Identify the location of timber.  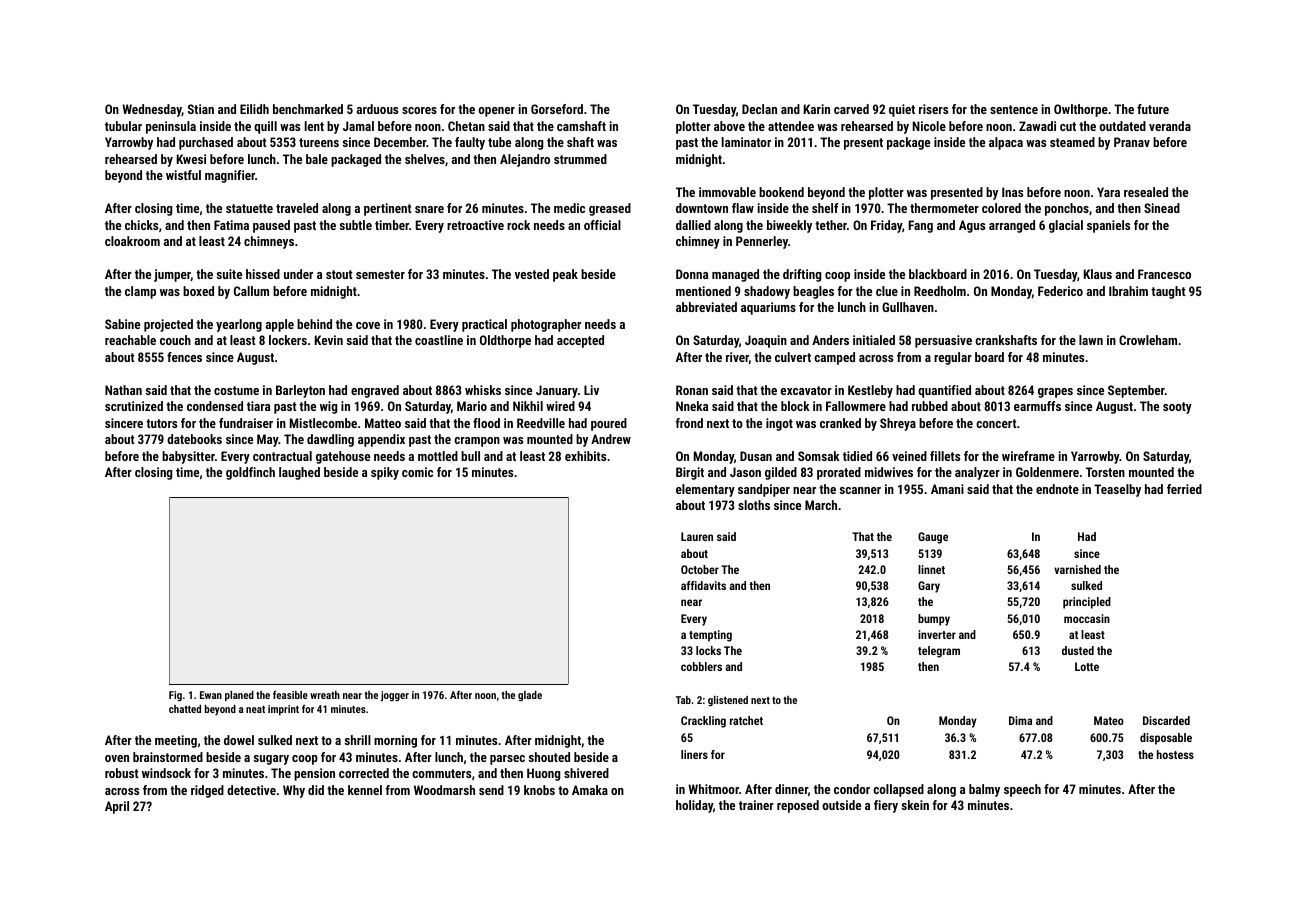
(392, 225).
